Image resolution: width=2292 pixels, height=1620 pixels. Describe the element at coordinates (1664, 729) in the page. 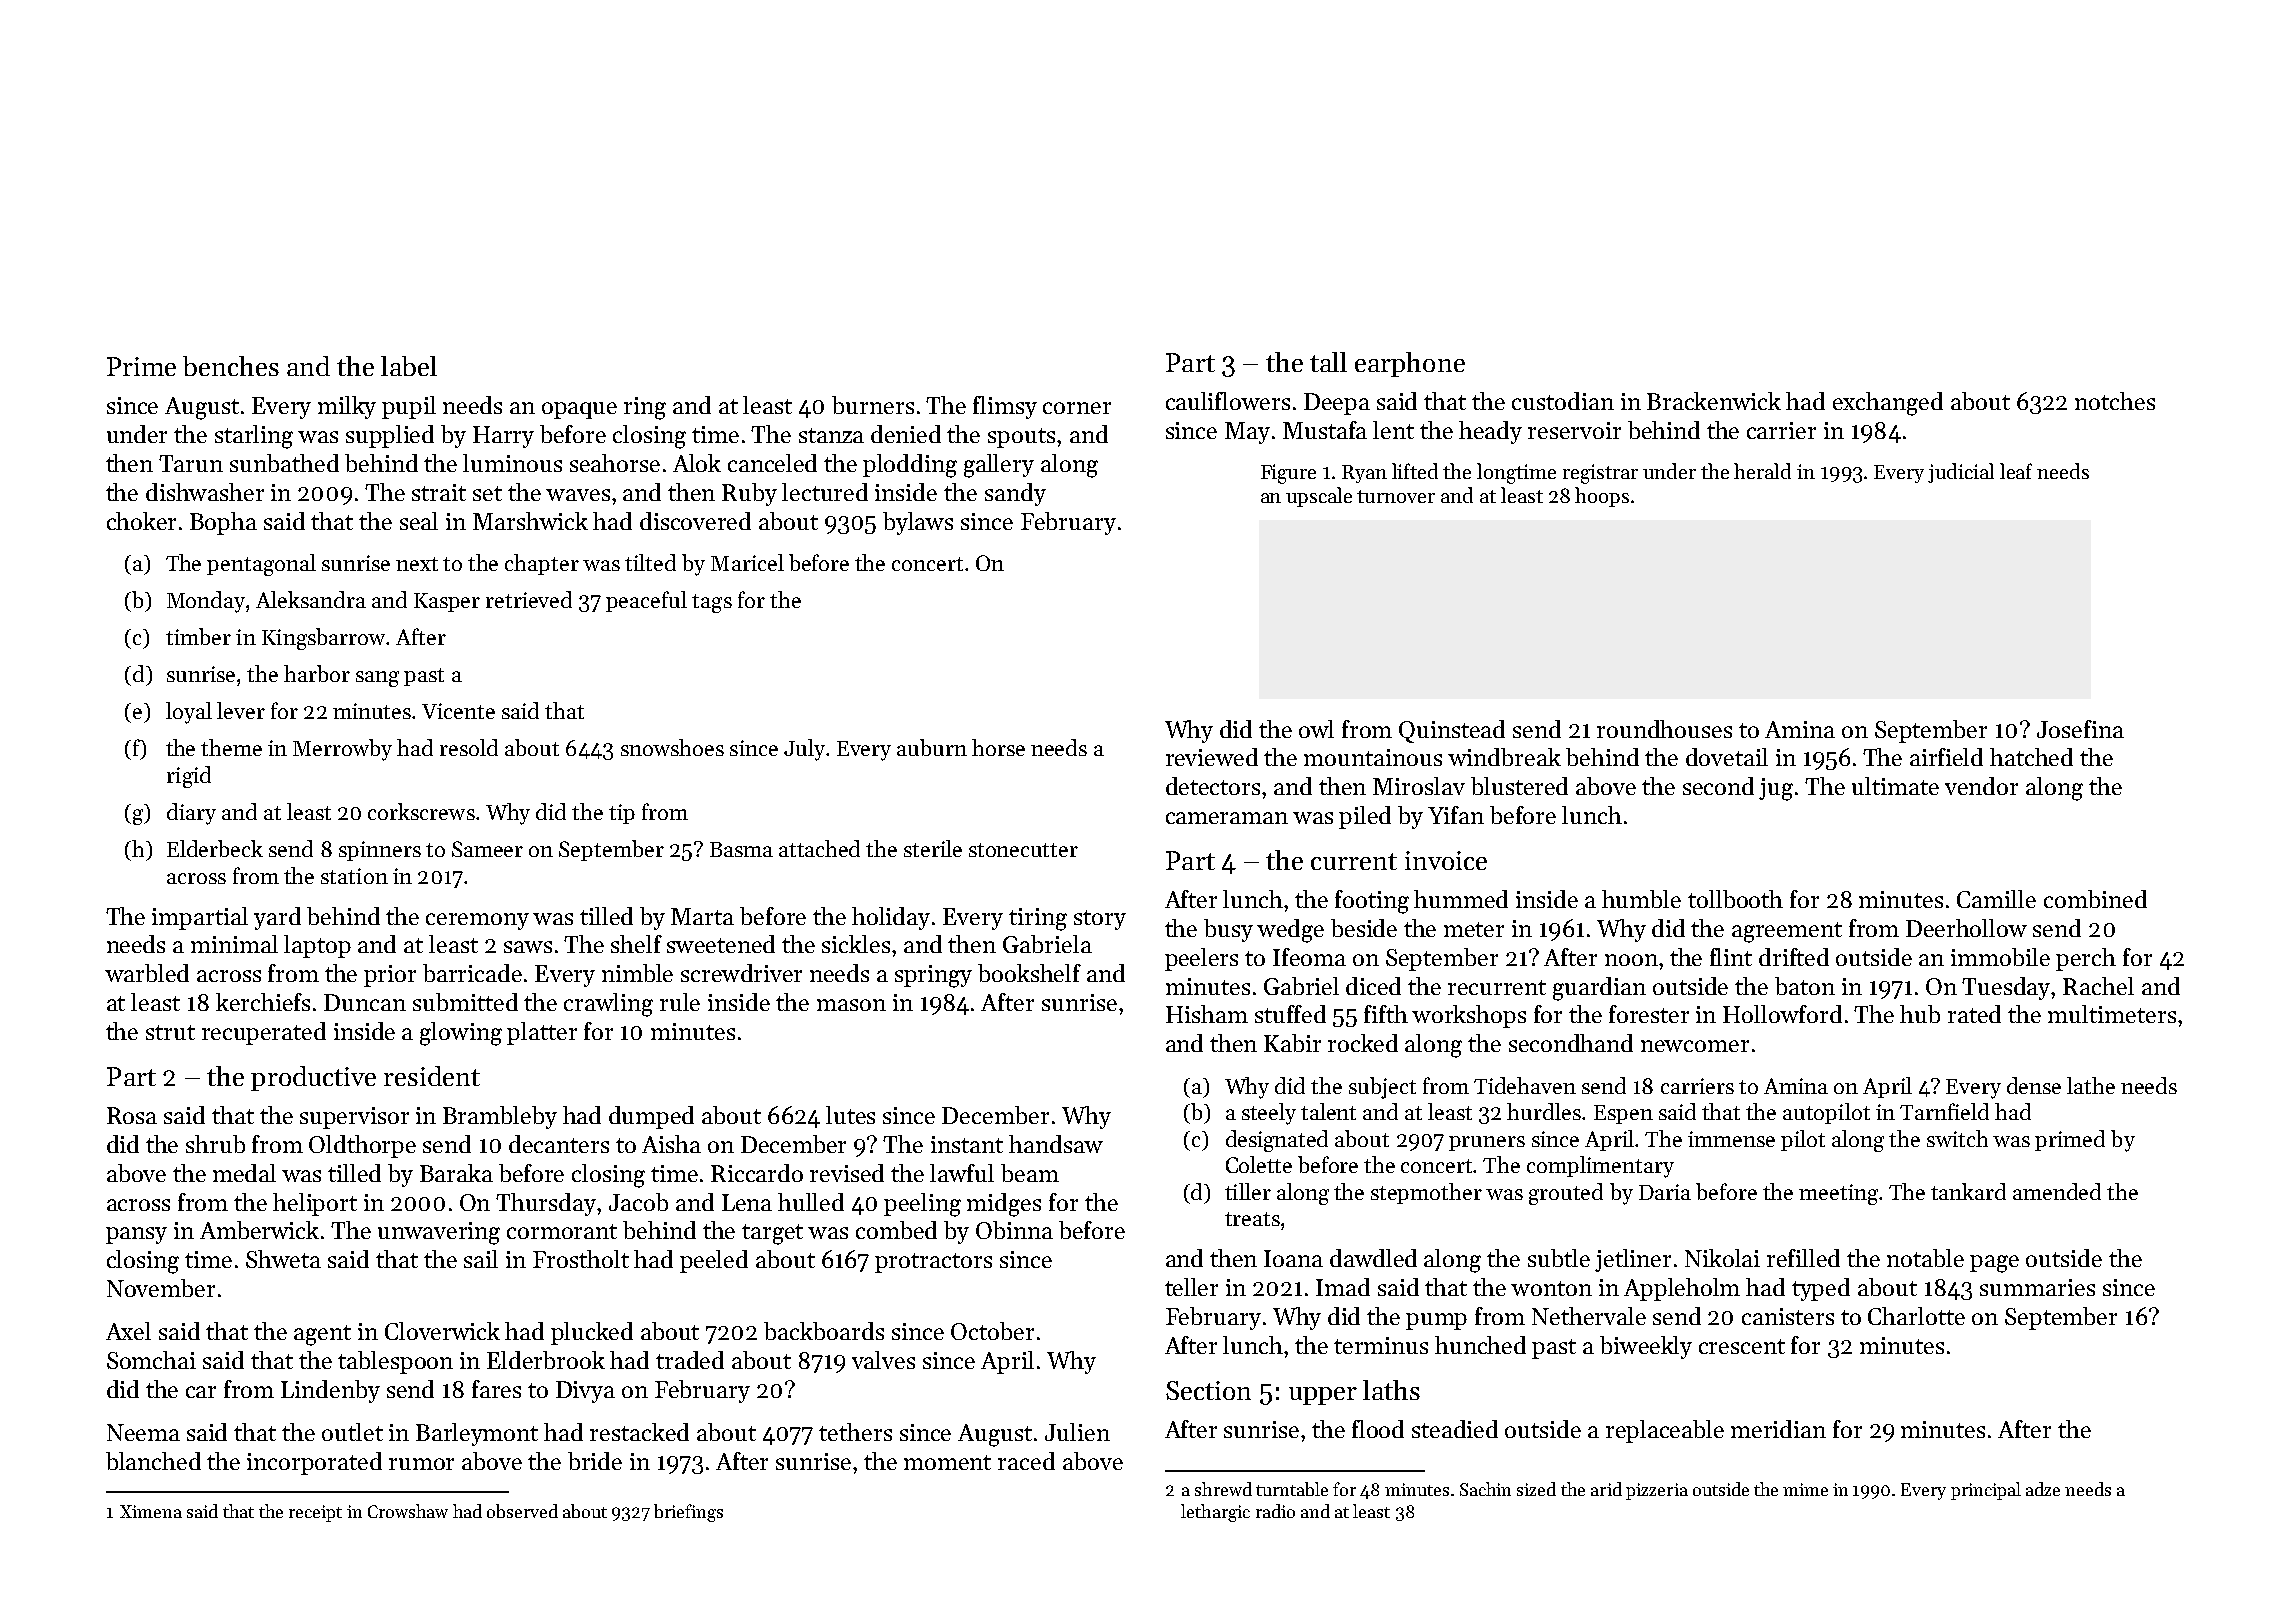

I see `roundhouses` at that location.
